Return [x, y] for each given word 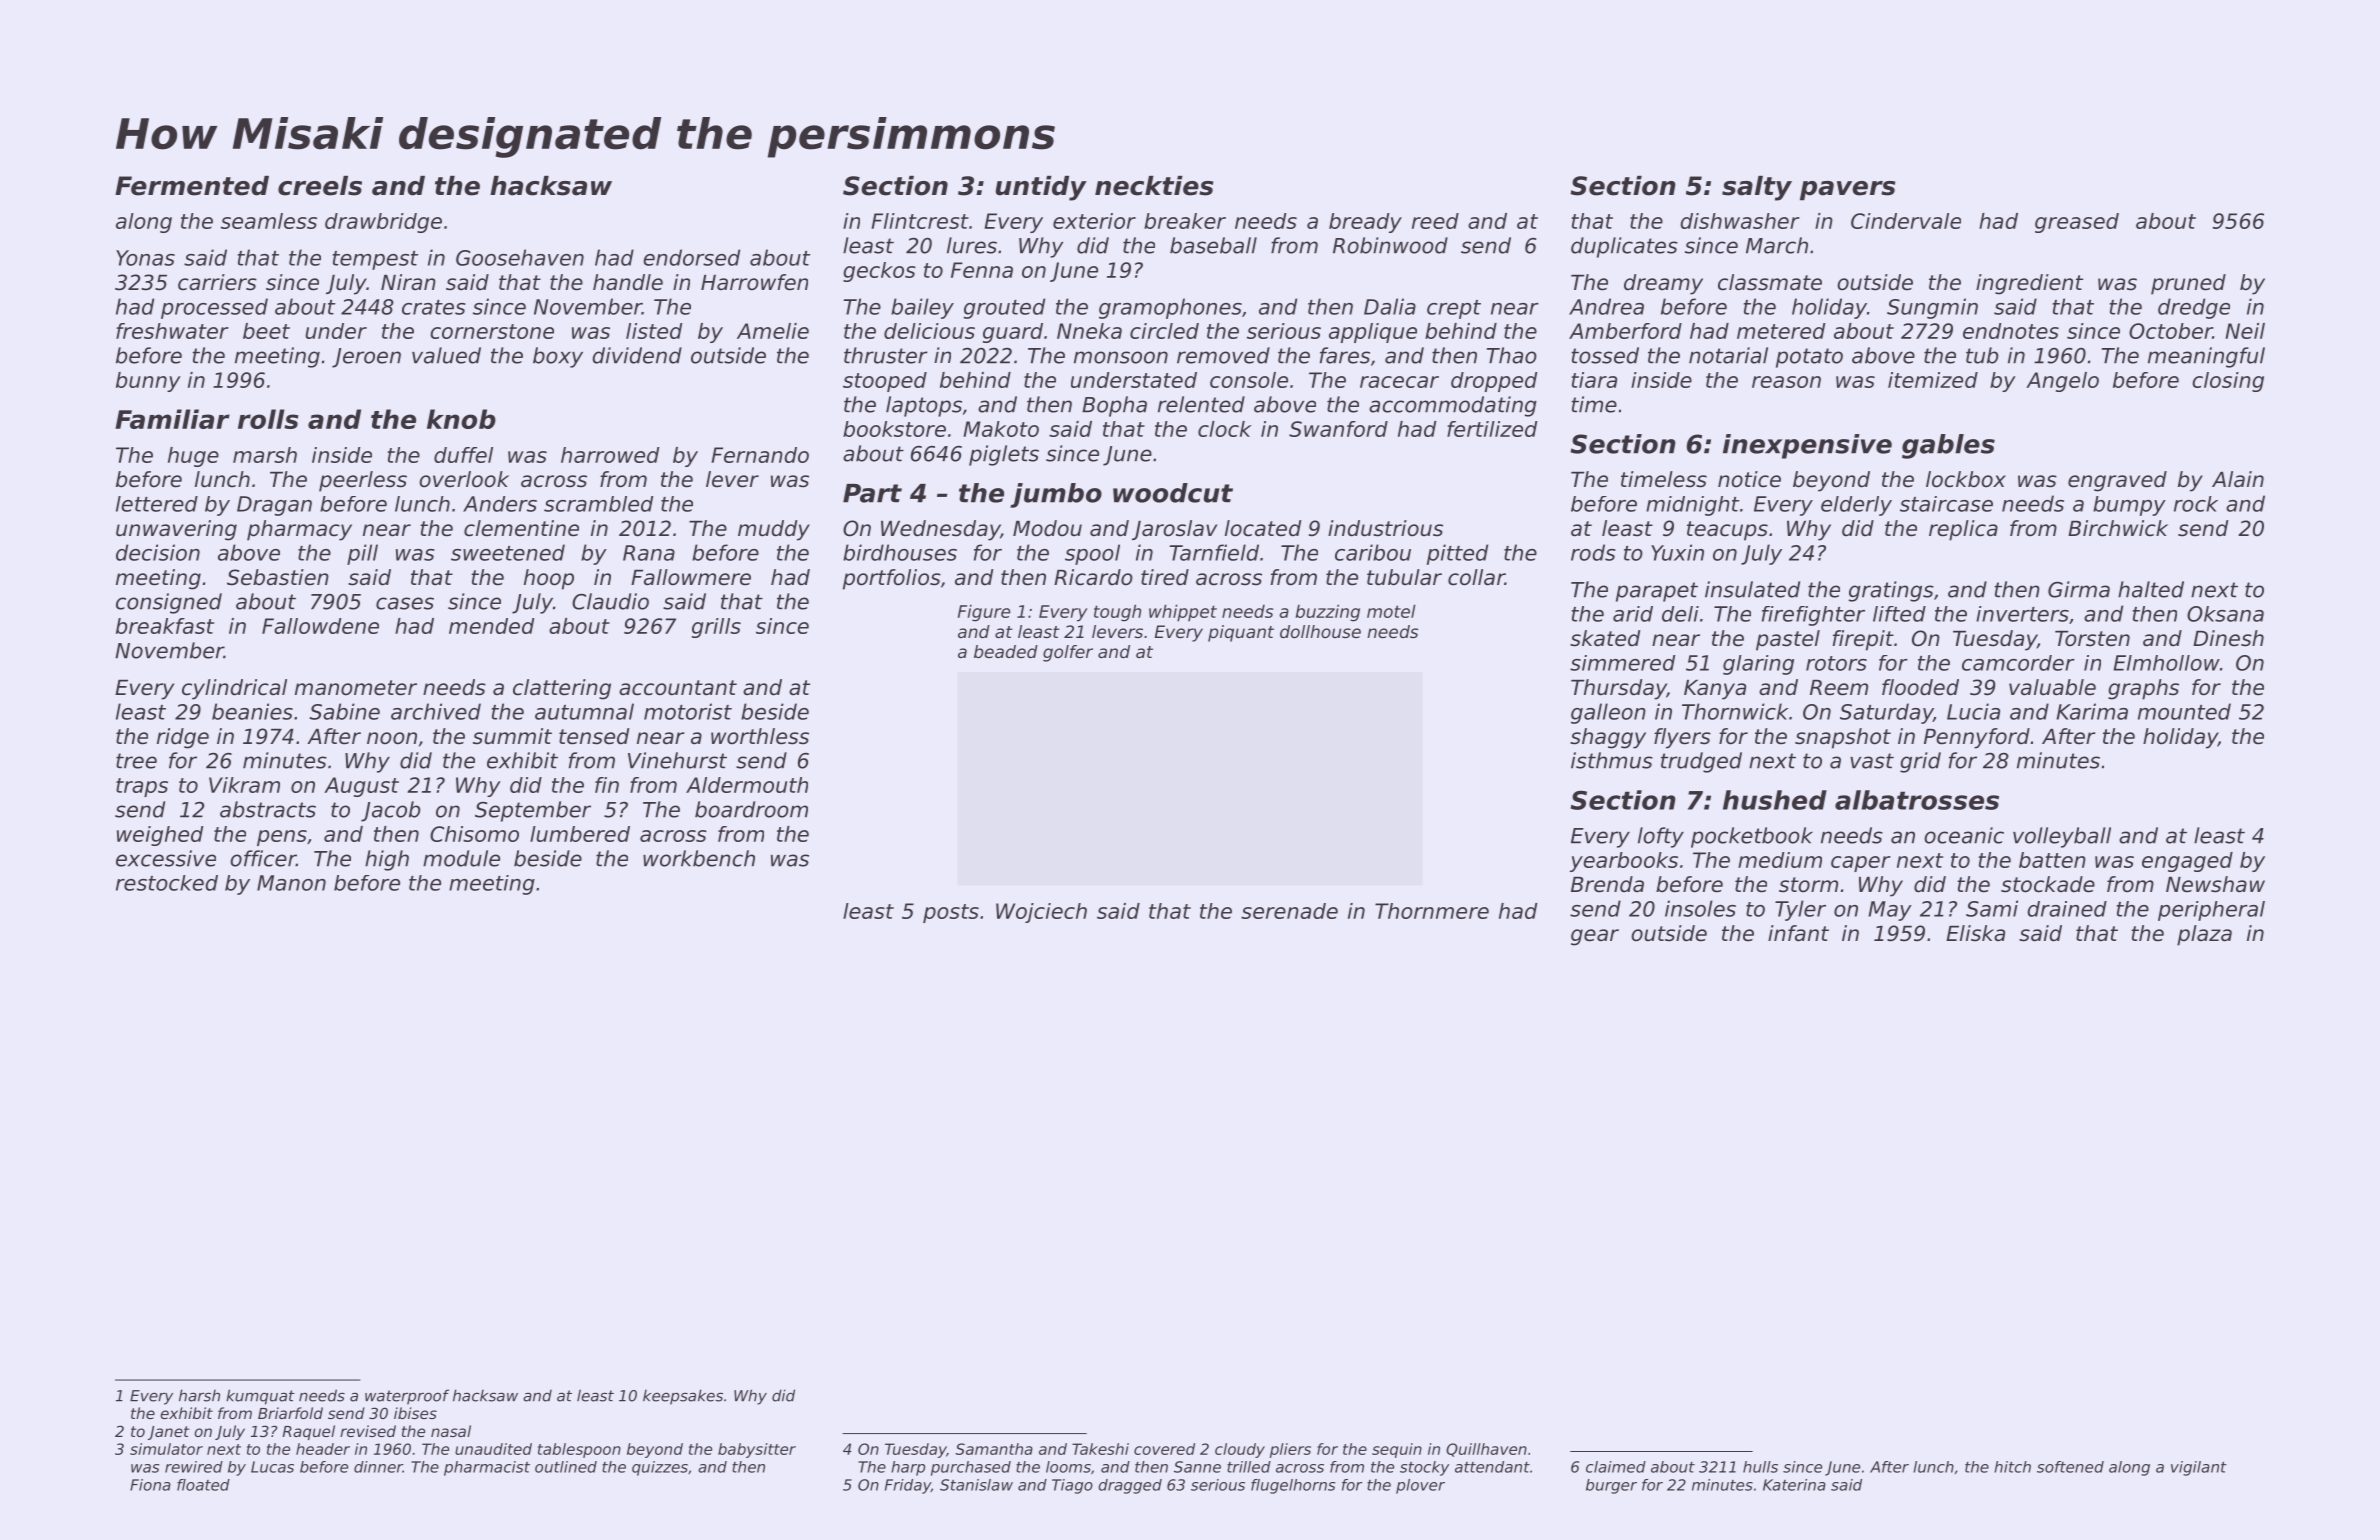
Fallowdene [320, 626]
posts [951, 913]
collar [1476, 577]
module [461, 858]
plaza [2204, 935]
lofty [1661, 837]
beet [266, 331]
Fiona [150, 1485]
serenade [1289, 911]
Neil [2245, 331]
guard [1013, 333]
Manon [291, 883]
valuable [2052, 687]
